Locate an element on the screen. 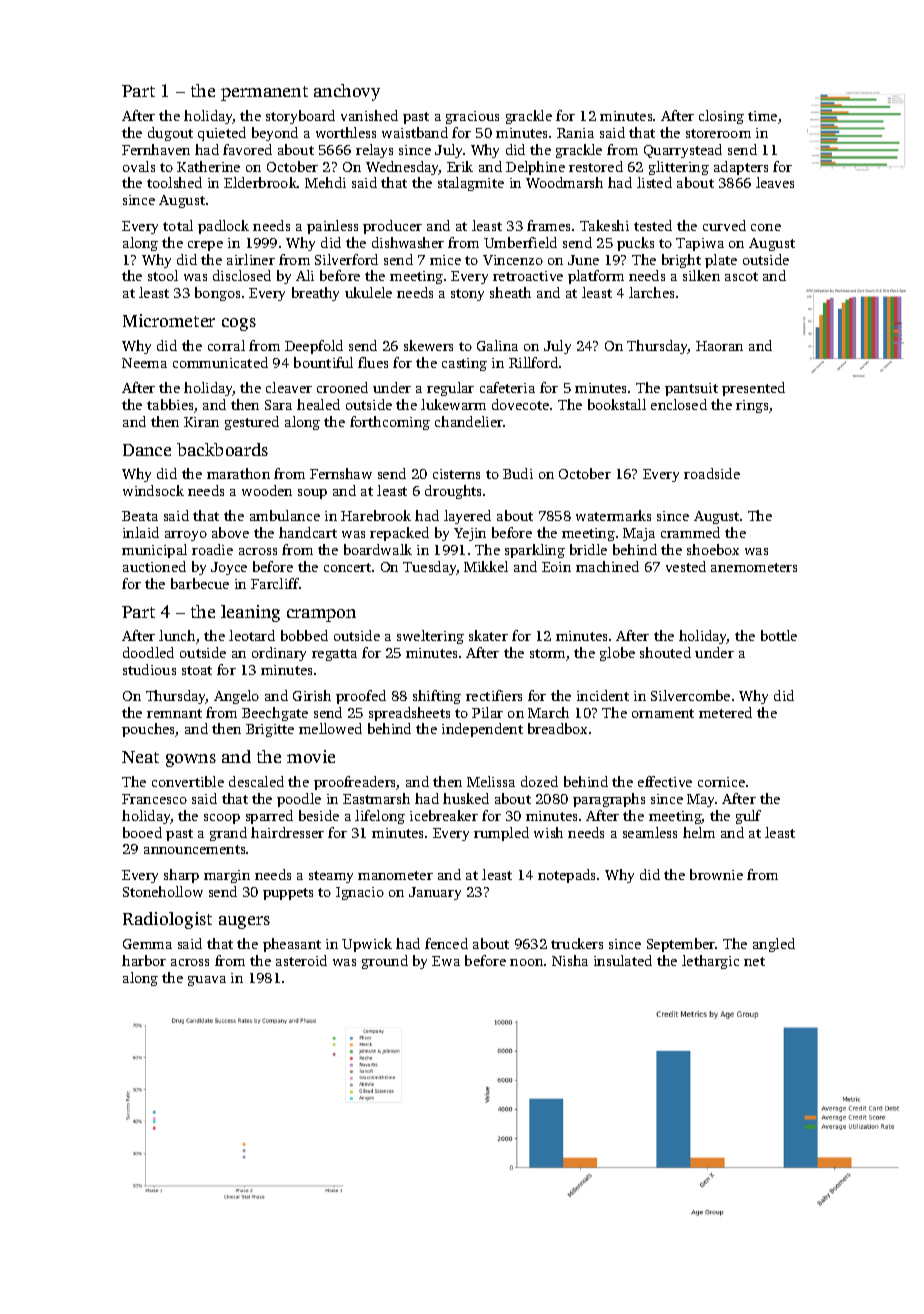  augers is located at coordinates (244, 922).
